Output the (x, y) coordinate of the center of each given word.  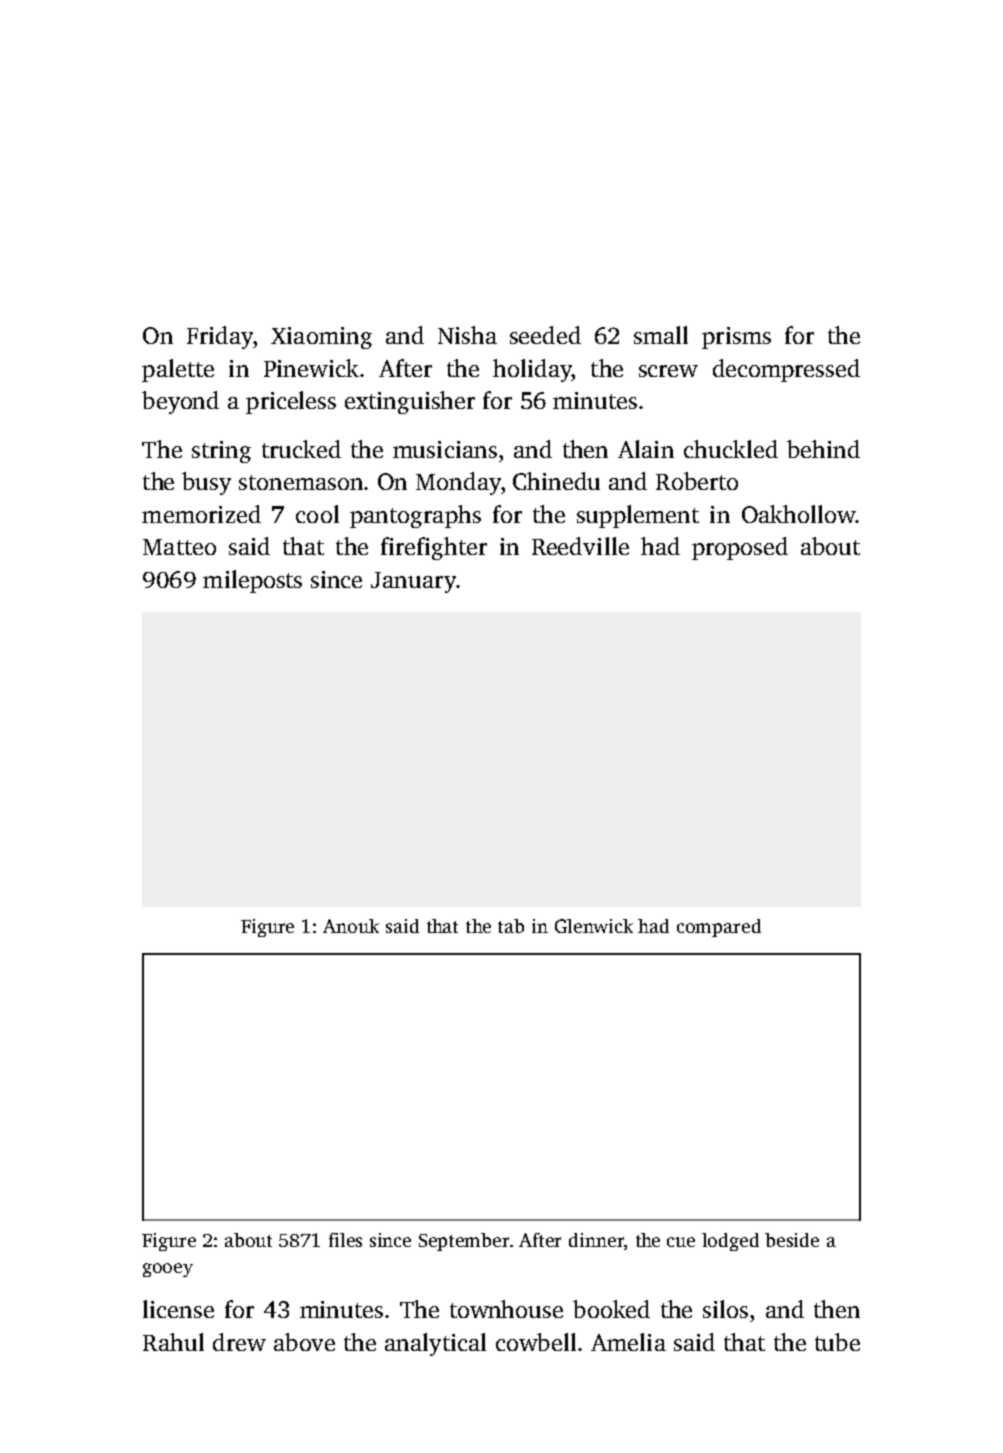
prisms (736, 338)
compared (719, 928)
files (345, 1240)
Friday (220, 337)
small (661, 335)
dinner (596, 1240)
